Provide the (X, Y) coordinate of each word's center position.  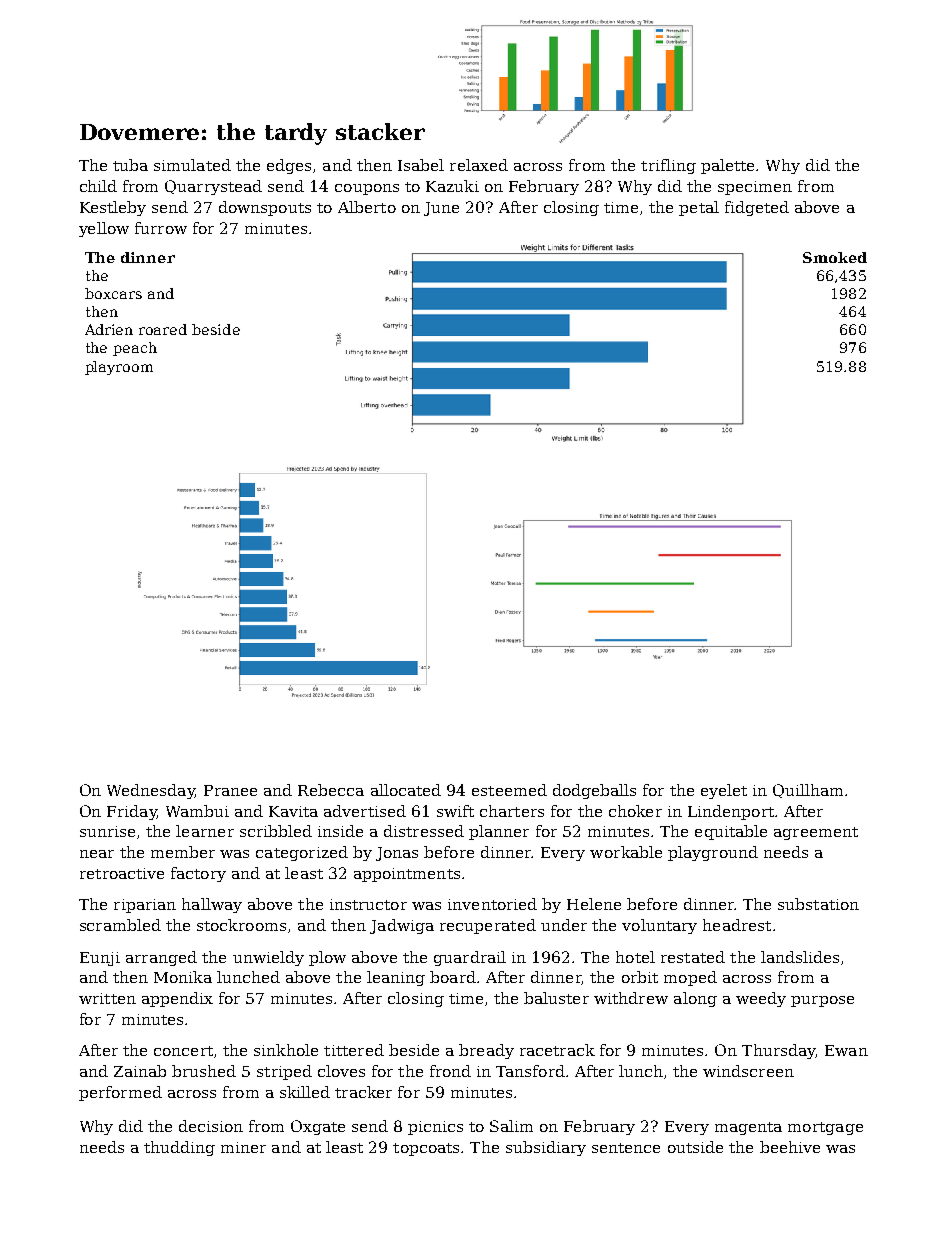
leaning (396, 978)
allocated (406, 790)
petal (699, 208)
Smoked (835, 257)
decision (211, 1126)
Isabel (421, 165)
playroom (119, 368)
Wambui (197, 811)
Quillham (808, 791)
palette (727, 166)
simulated (192, 165)
